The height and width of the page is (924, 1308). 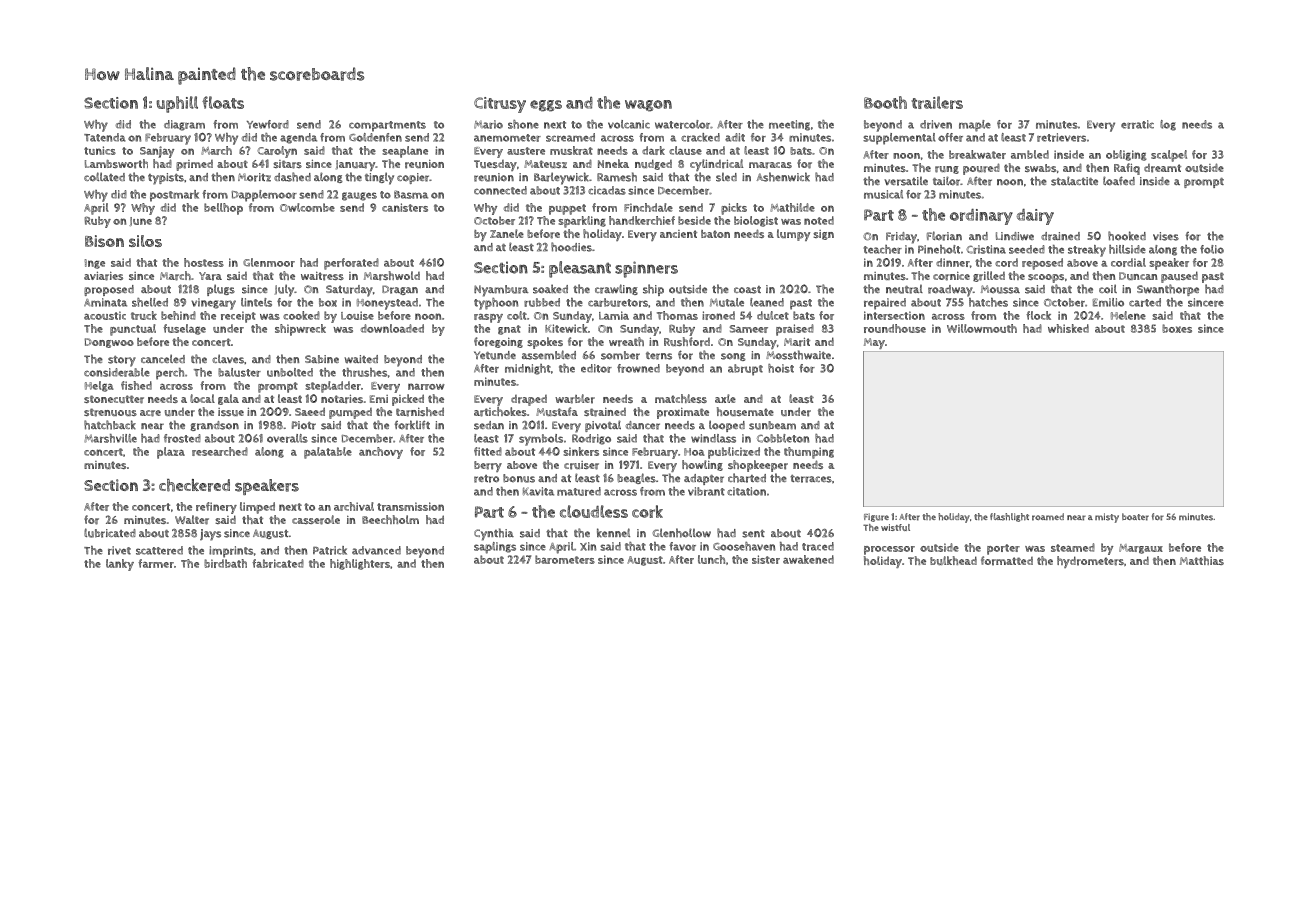 What do you see at coordinates (1179, 277) in the page?
I see `paused` at bounding box center [1179, 277].
